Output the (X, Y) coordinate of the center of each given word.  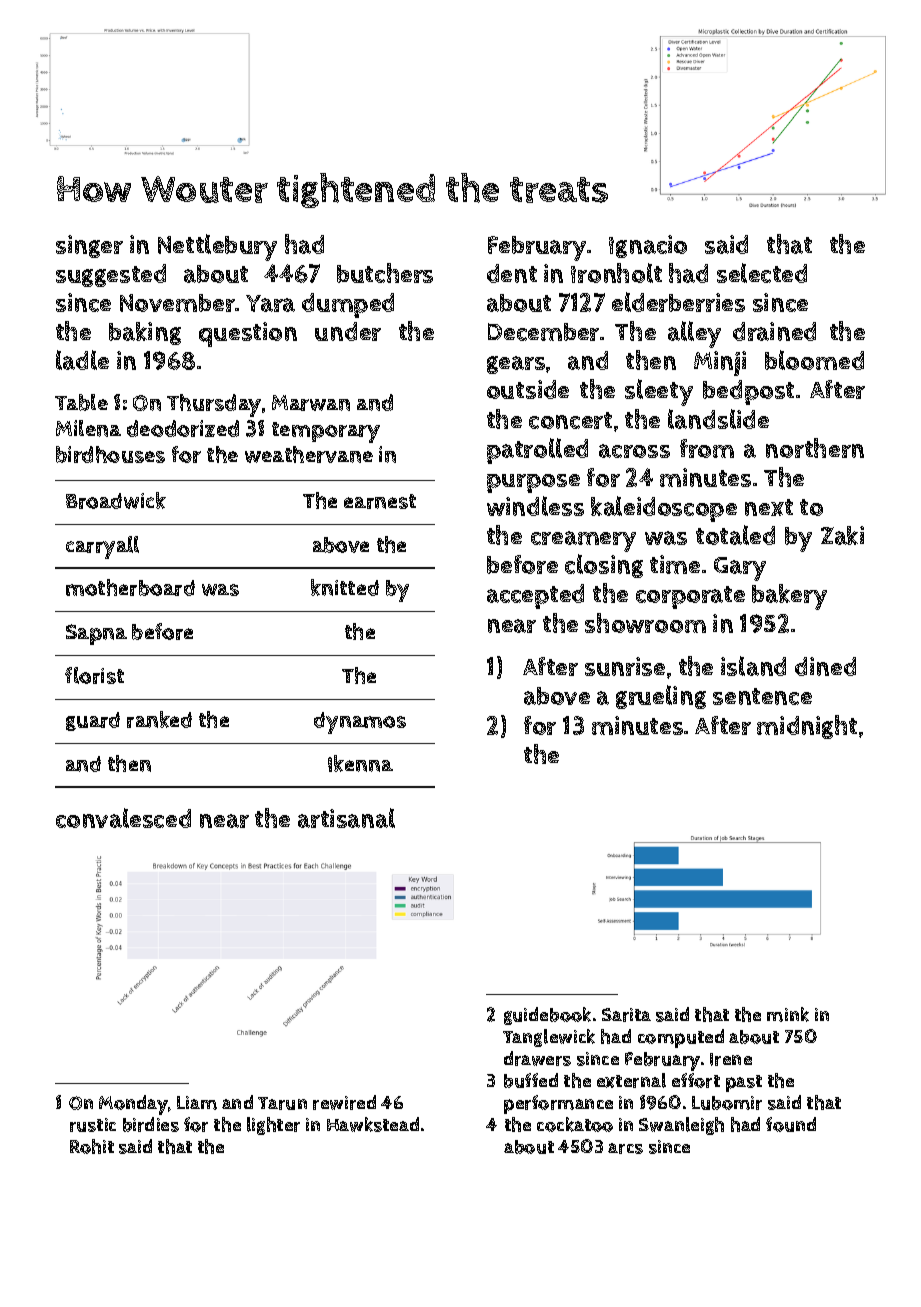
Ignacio (648, 246)
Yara (270, 303)
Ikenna (360, 763)
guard (93, 721)
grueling (661, 697)
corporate (690, 597)
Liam (197, 1103)
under (348, 331)
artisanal (346, 818)
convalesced (123, 818)
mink (788, 1014)
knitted (345, 587)
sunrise (625, 666)
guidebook (547, 1016)
